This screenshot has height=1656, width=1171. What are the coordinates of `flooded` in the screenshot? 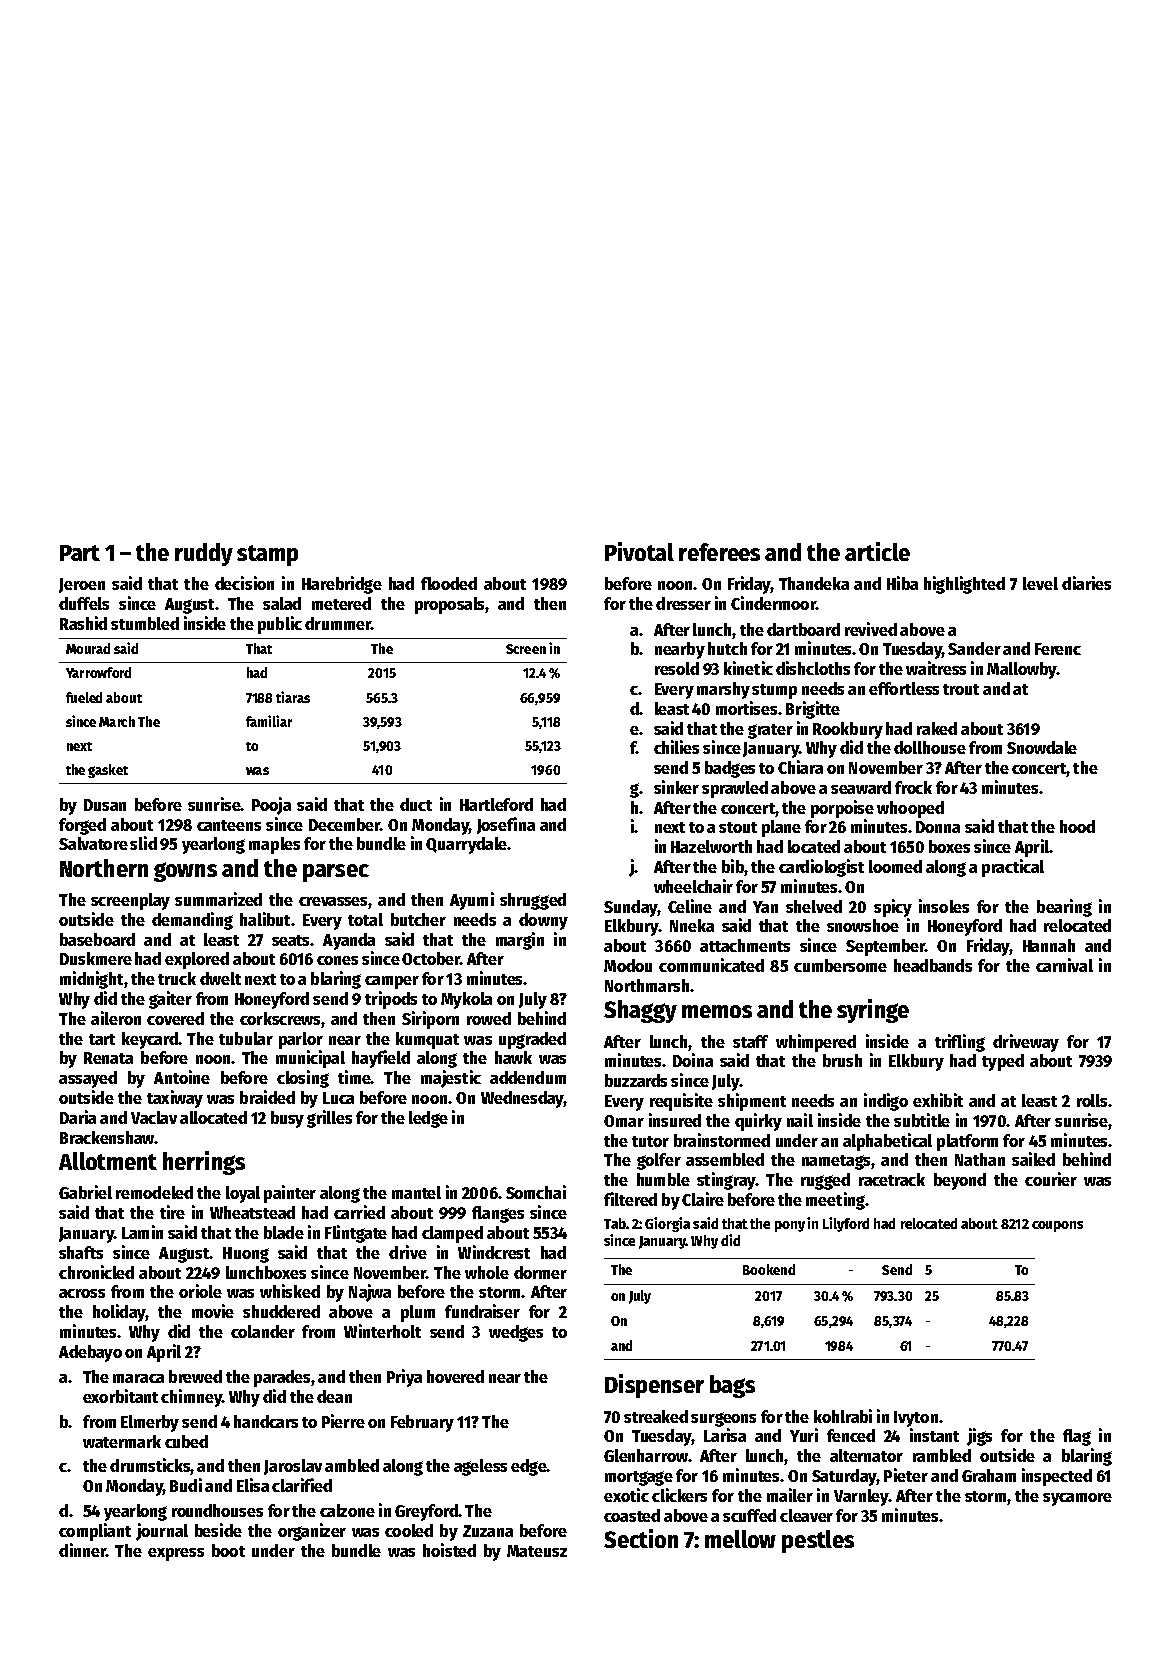 It's located at (449, 583).
